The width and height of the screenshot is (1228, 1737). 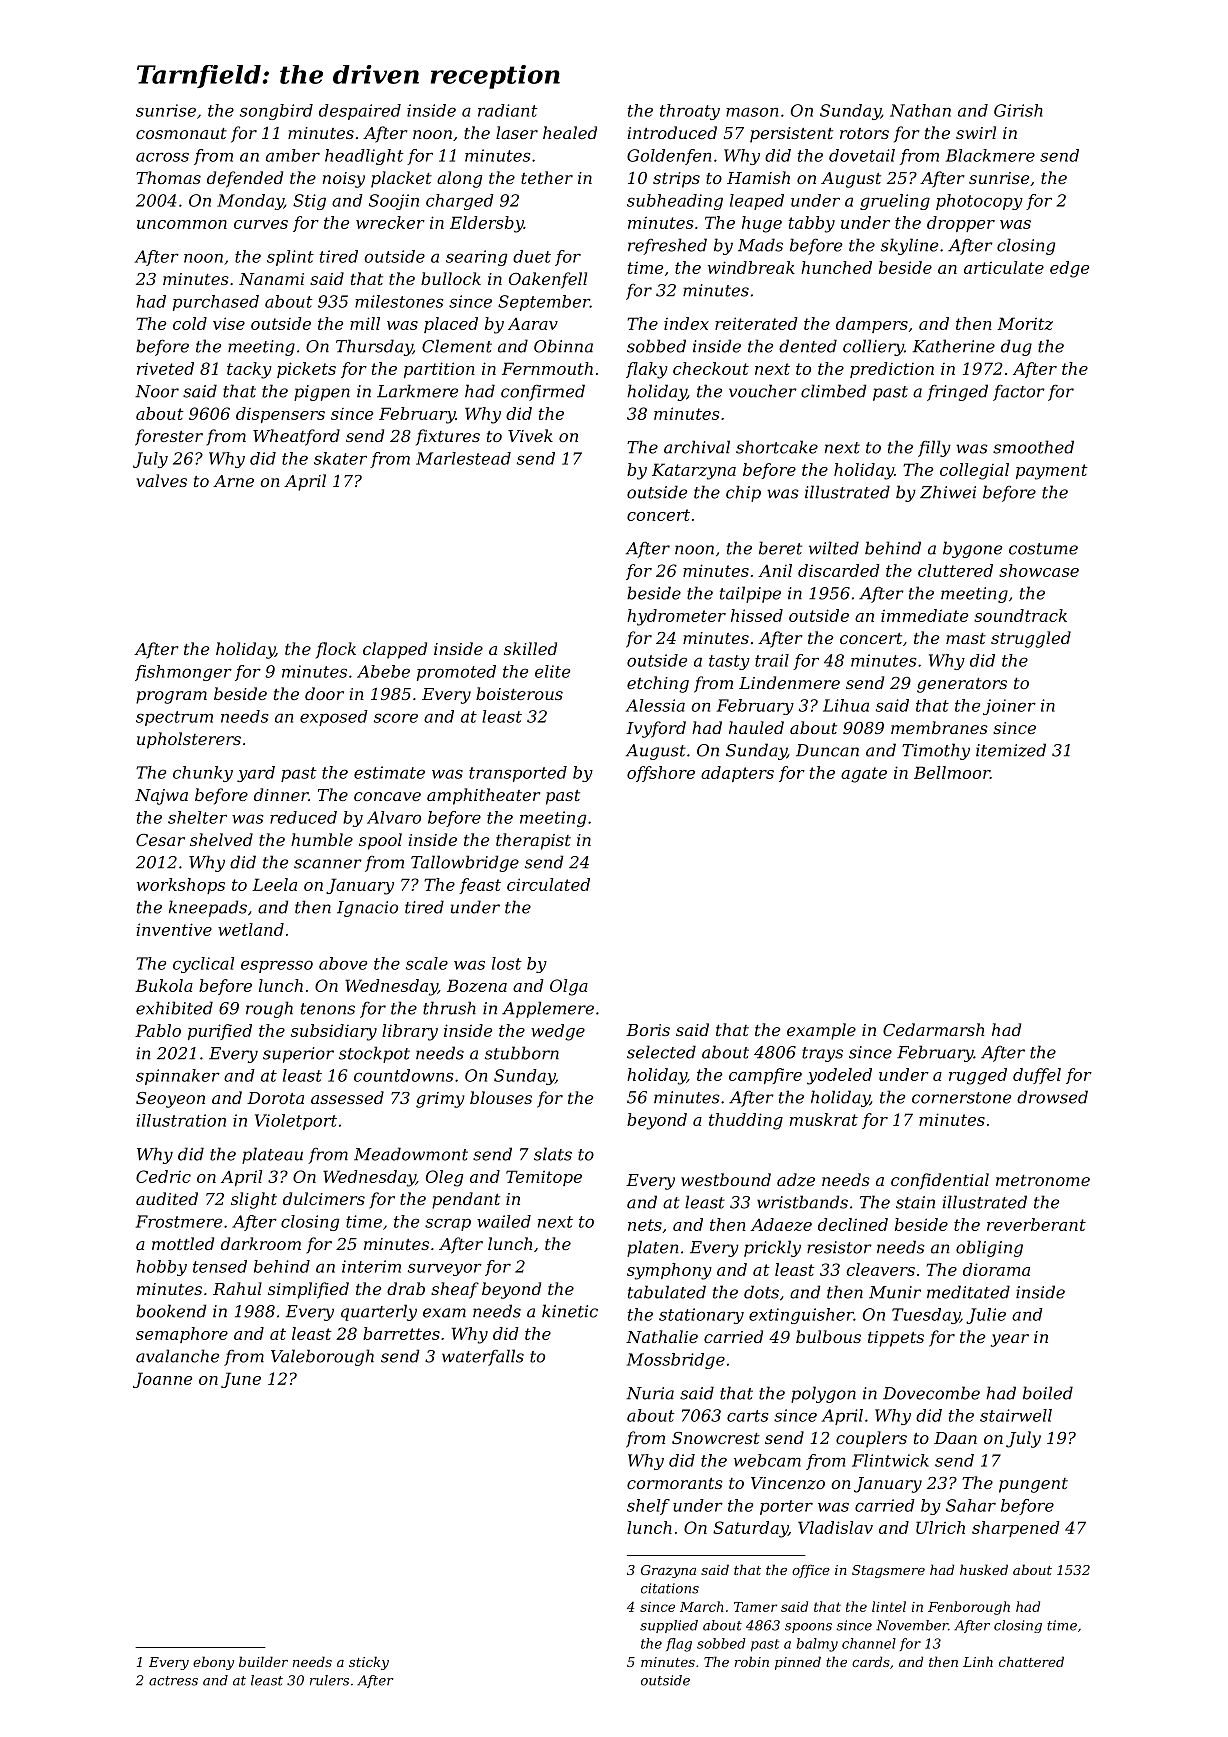 What do you see at coordinates (329, 1680) in the screenshot?
I see `rulers` at bounding box center [329, 1680].
